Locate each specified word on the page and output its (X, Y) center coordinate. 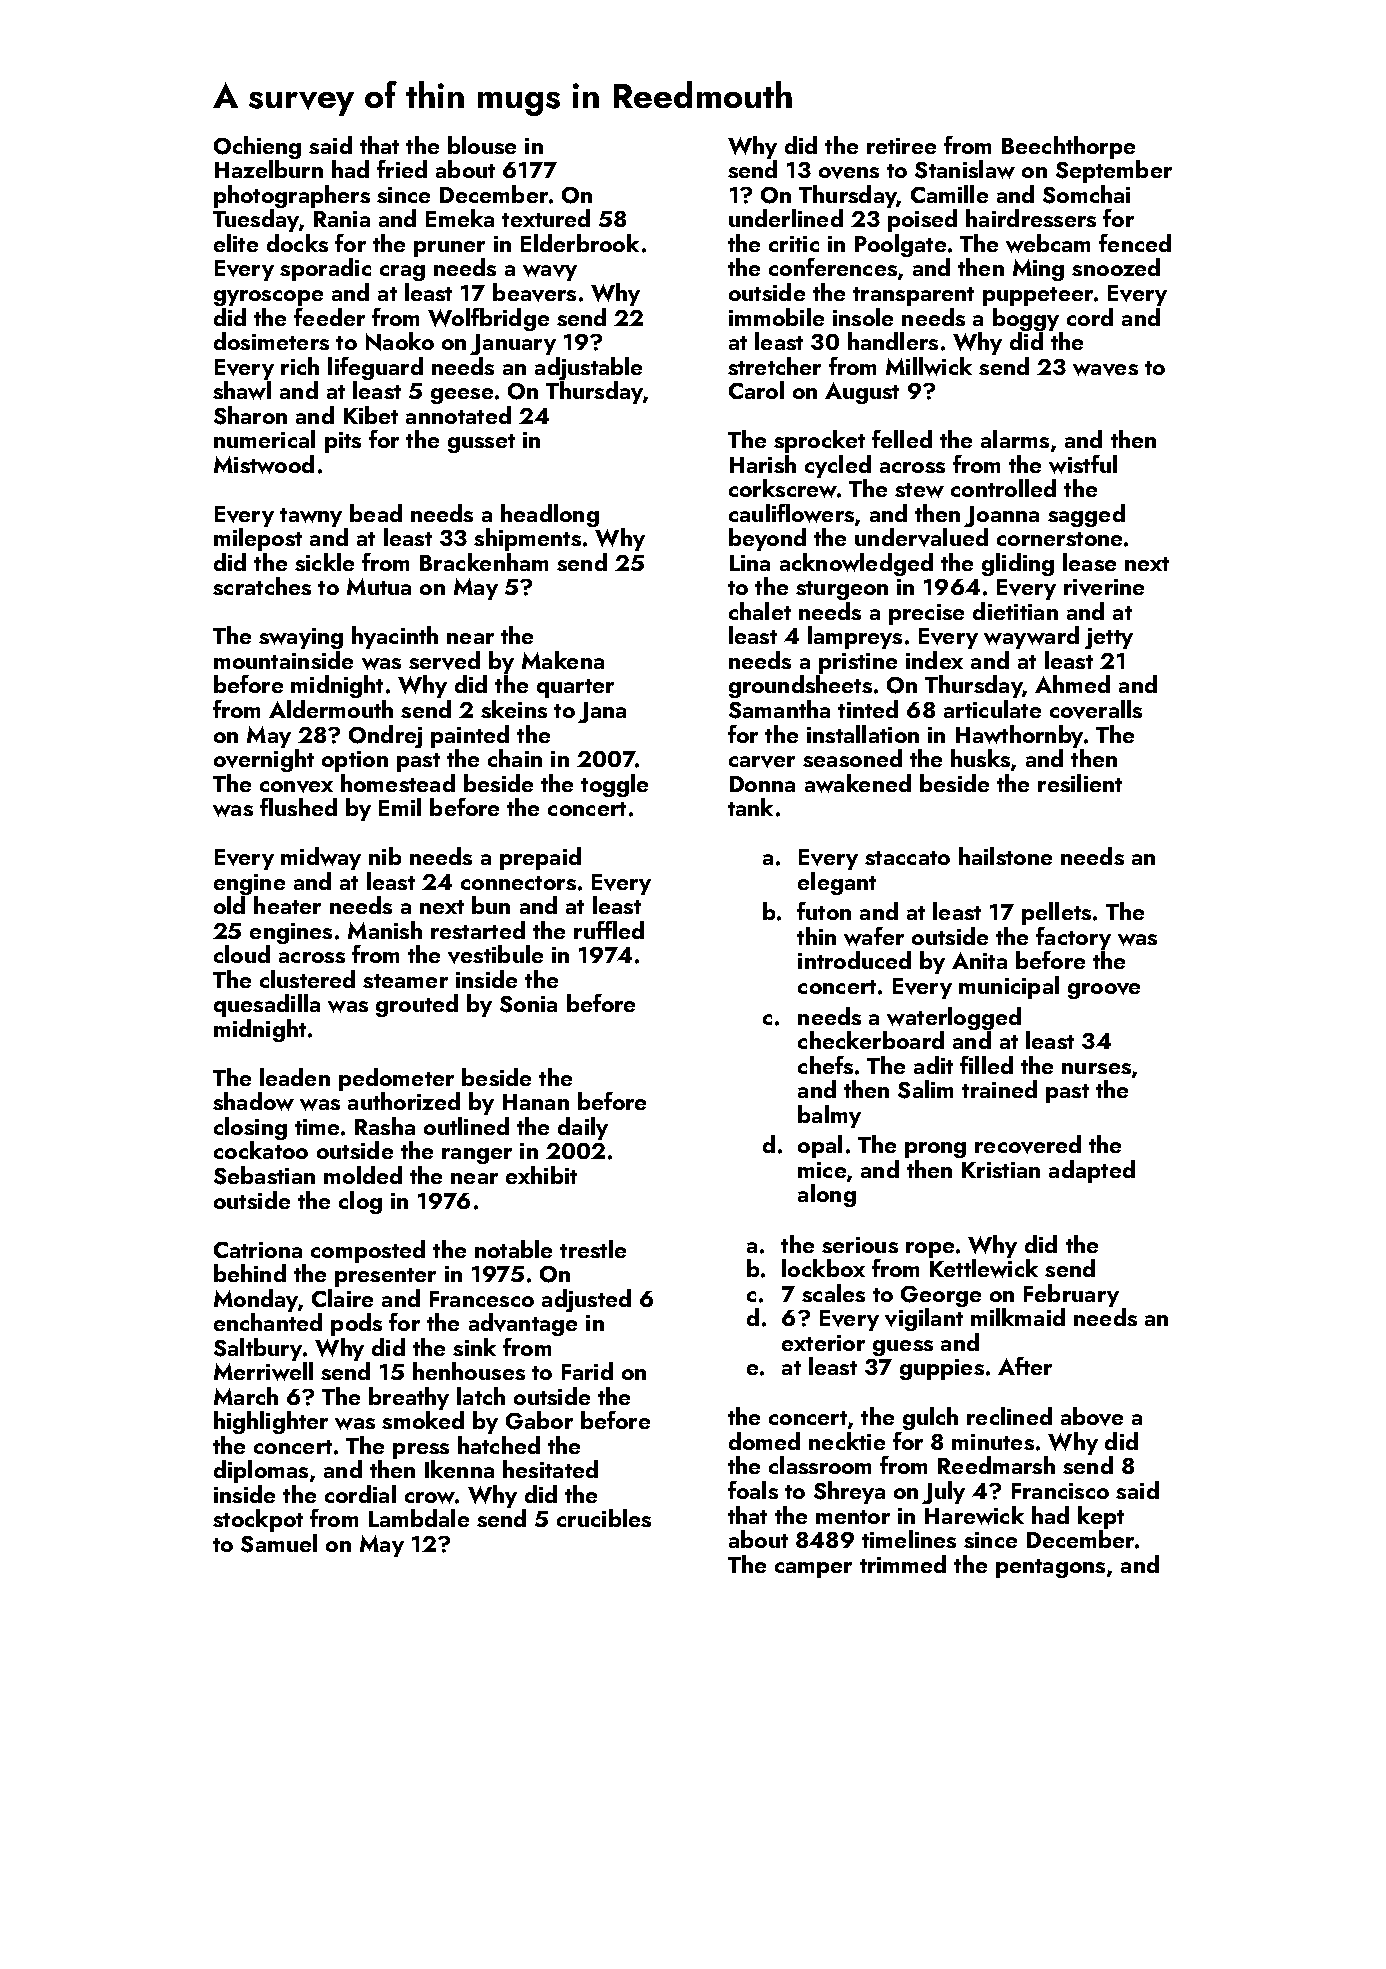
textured (546, 218)
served (444, 660)
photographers (292, 196)
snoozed (1116, 267)
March (246, 1396)
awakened (858, 783)
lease (1089, 562)
